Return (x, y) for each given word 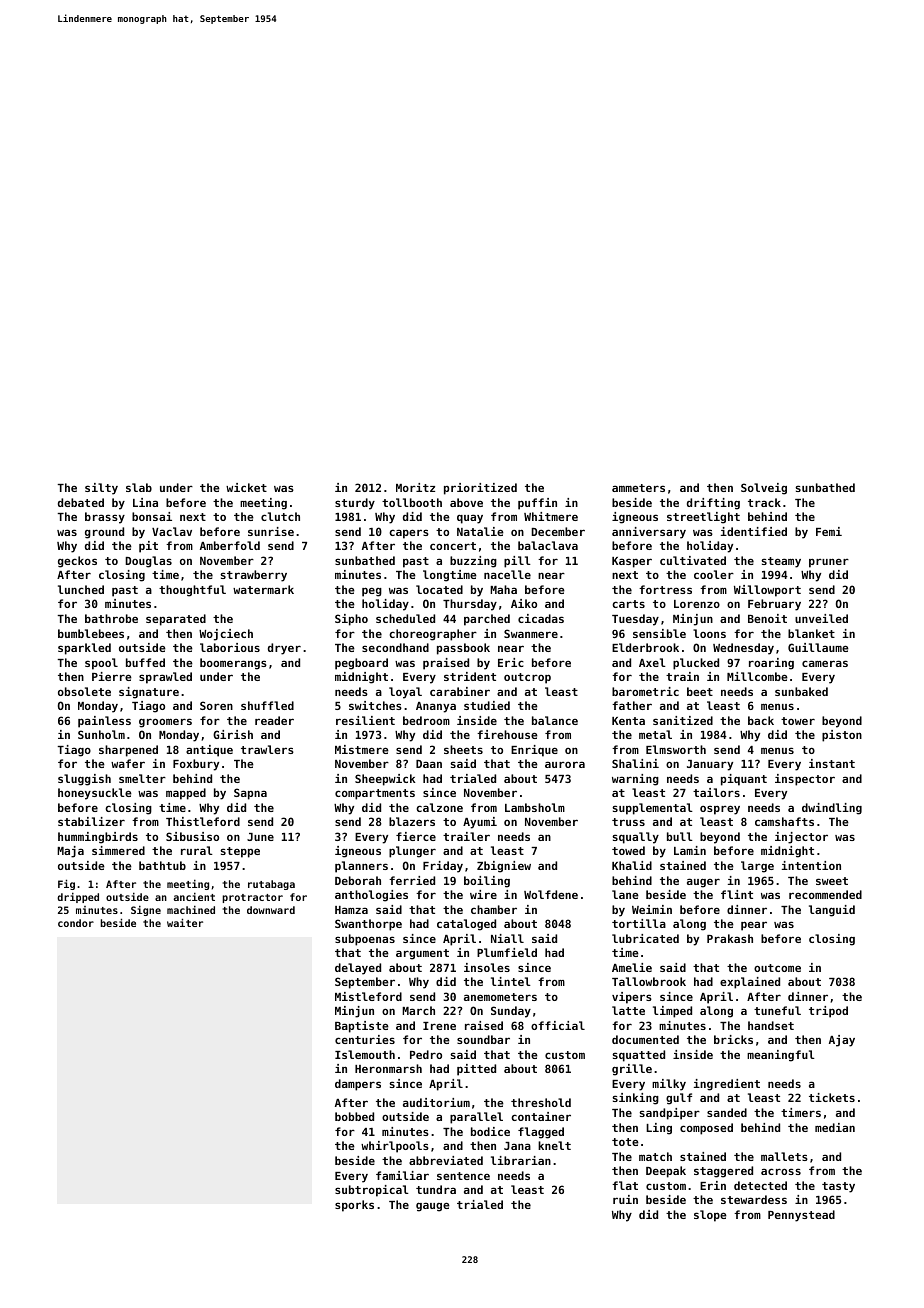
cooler (714, 574)
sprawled (165, 678)
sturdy (355, 504)
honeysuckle (95, 794)
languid (832, 911)
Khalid (632, 865)
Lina (145, 502)
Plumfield (507, 952)
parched (487, 620)
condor (76, 923)
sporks (354, 1206)
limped (672, 1012)
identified (754, 531)
